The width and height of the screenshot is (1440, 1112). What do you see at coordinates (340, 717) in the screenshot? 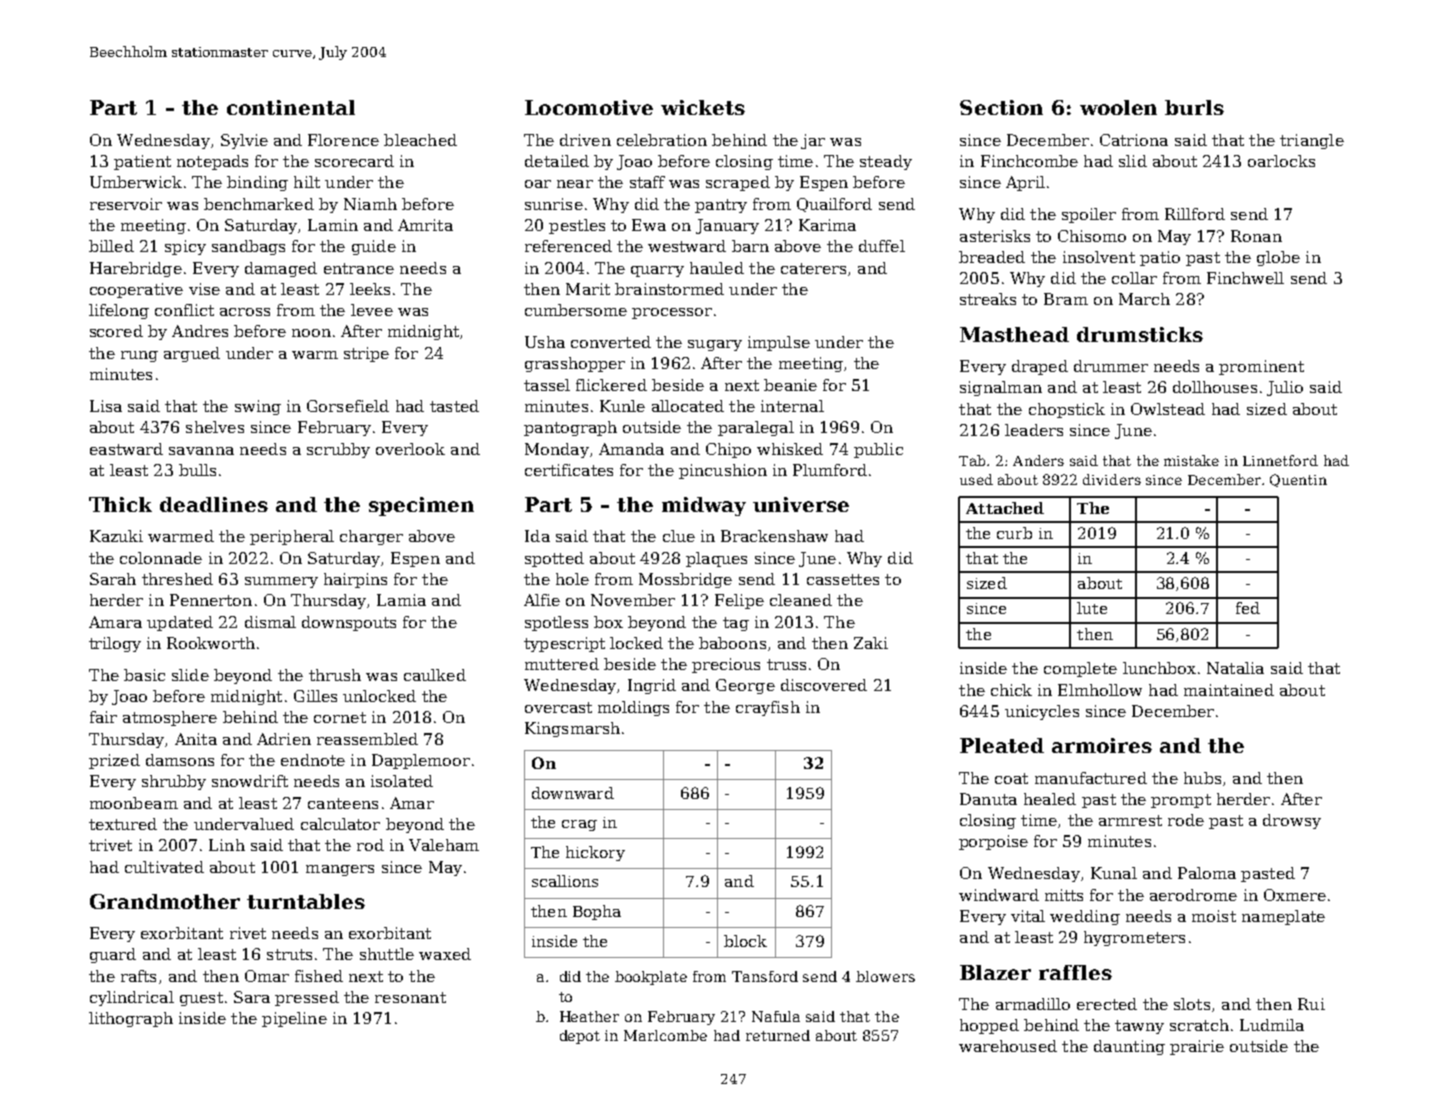
I see `cornet` at bounding box center [340, 717].
